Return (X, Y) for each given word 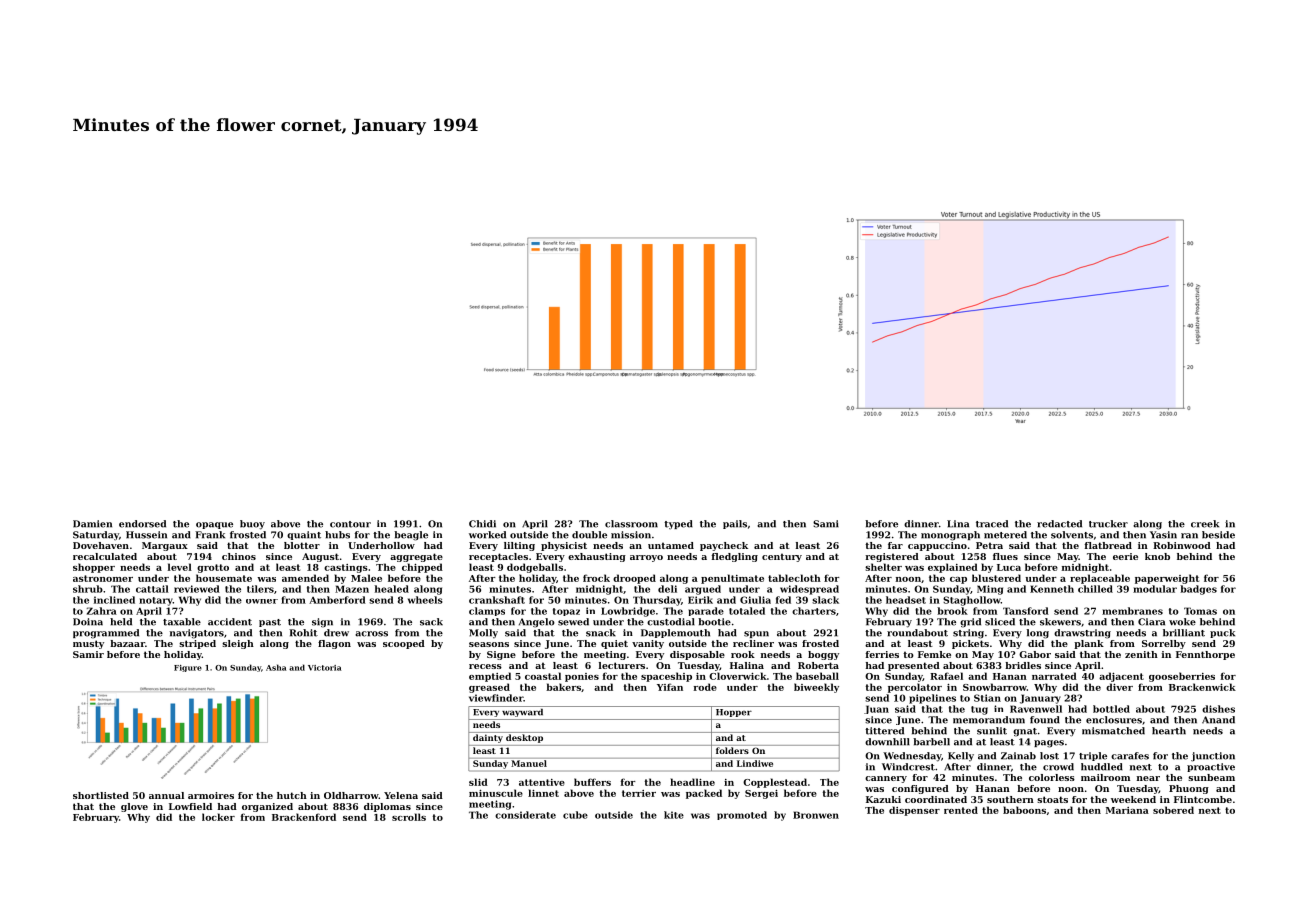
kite (674, 815)
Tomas (1200, 611)
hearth (1169, 731)
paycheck (724, 546)
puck (1222, 633)
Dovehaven (101, 545)
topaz (566, 612)
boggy (823, 655)
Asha (276, 667)
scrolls (409, 817)
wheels (425, 600)
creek (1205, 524)
